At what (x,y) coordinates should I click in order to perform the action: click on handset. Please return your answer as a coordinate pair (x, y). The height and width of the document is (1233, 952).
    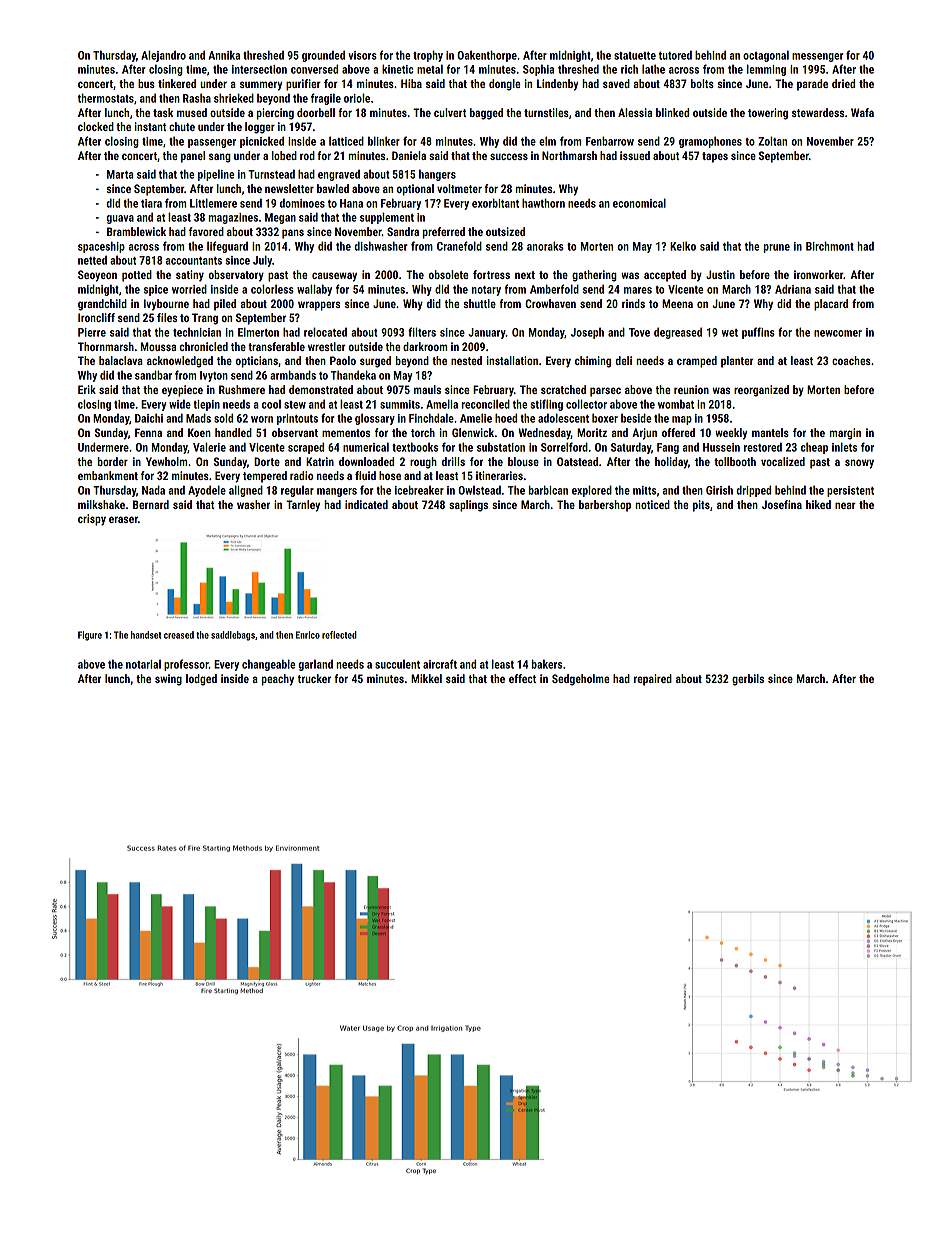
    Looking at the image, I should click on (146, 635).
